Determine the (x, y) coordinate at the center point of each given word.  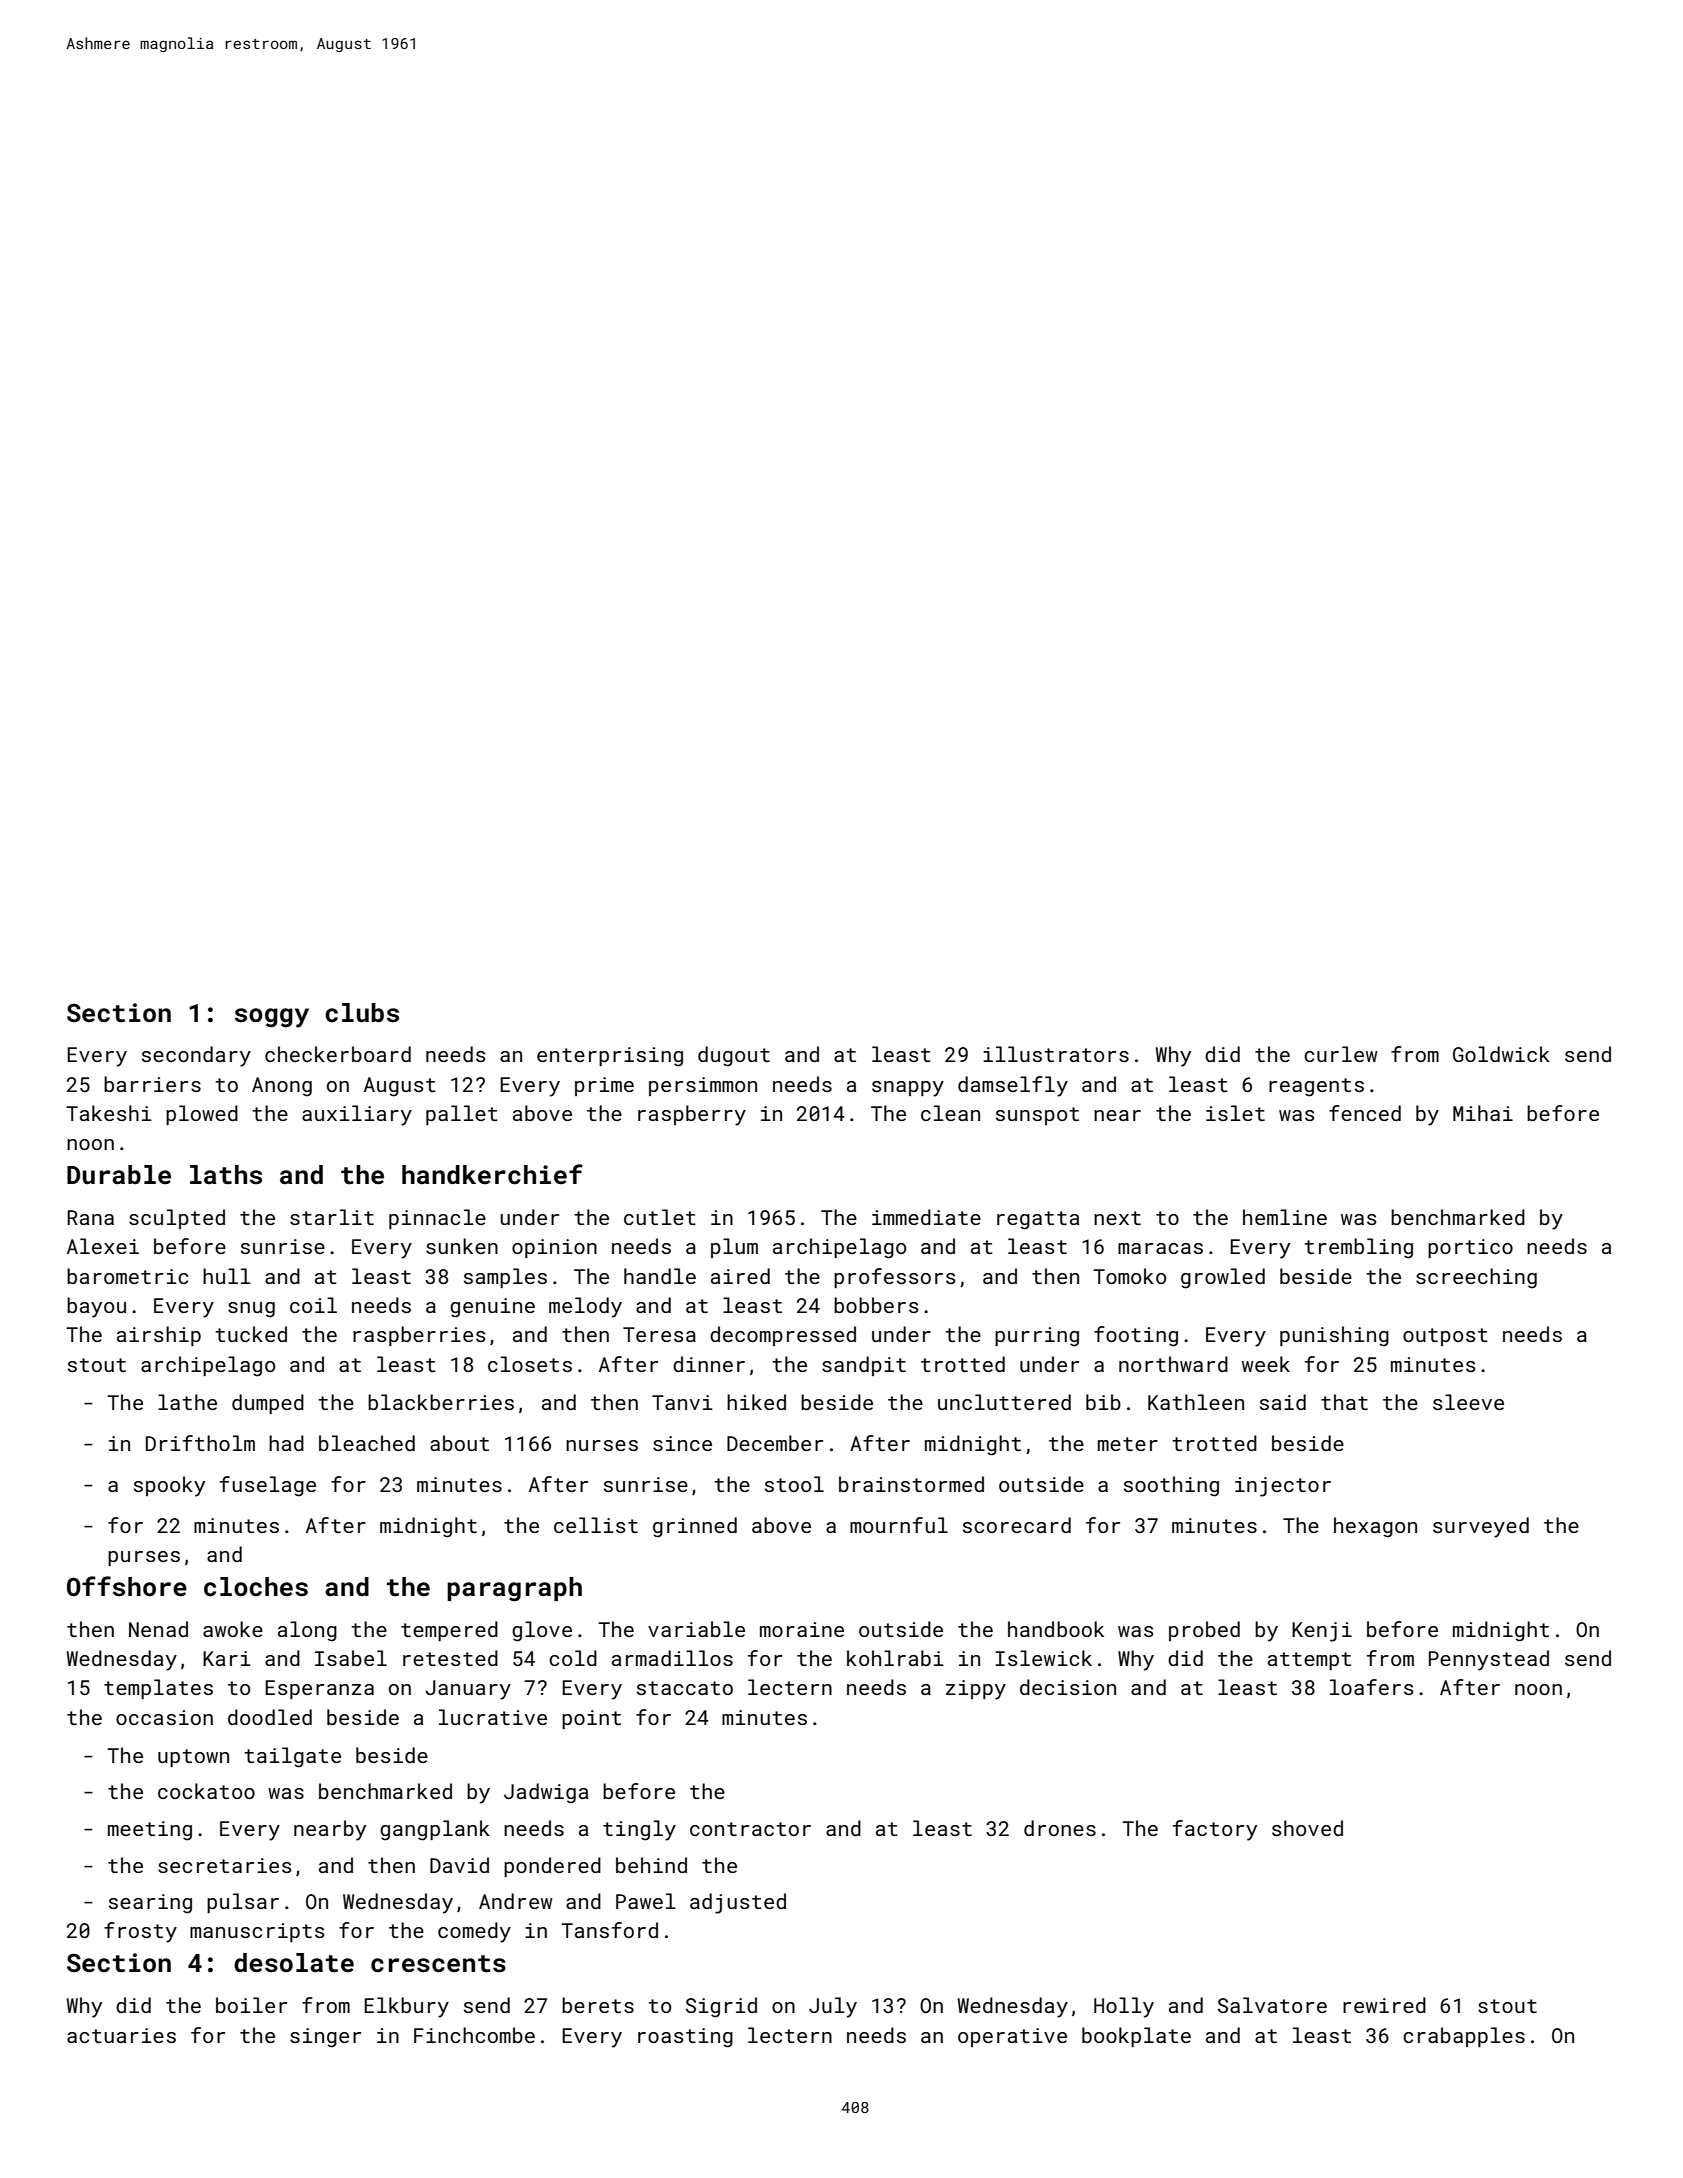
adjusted (738, 1903)
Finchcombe (474, 2035)
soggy (272, 1018)
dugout (734, 1056)
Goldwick (1501, 1054)
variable (696, 1629)
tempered (449, 1631)
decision (1068, 1687)
